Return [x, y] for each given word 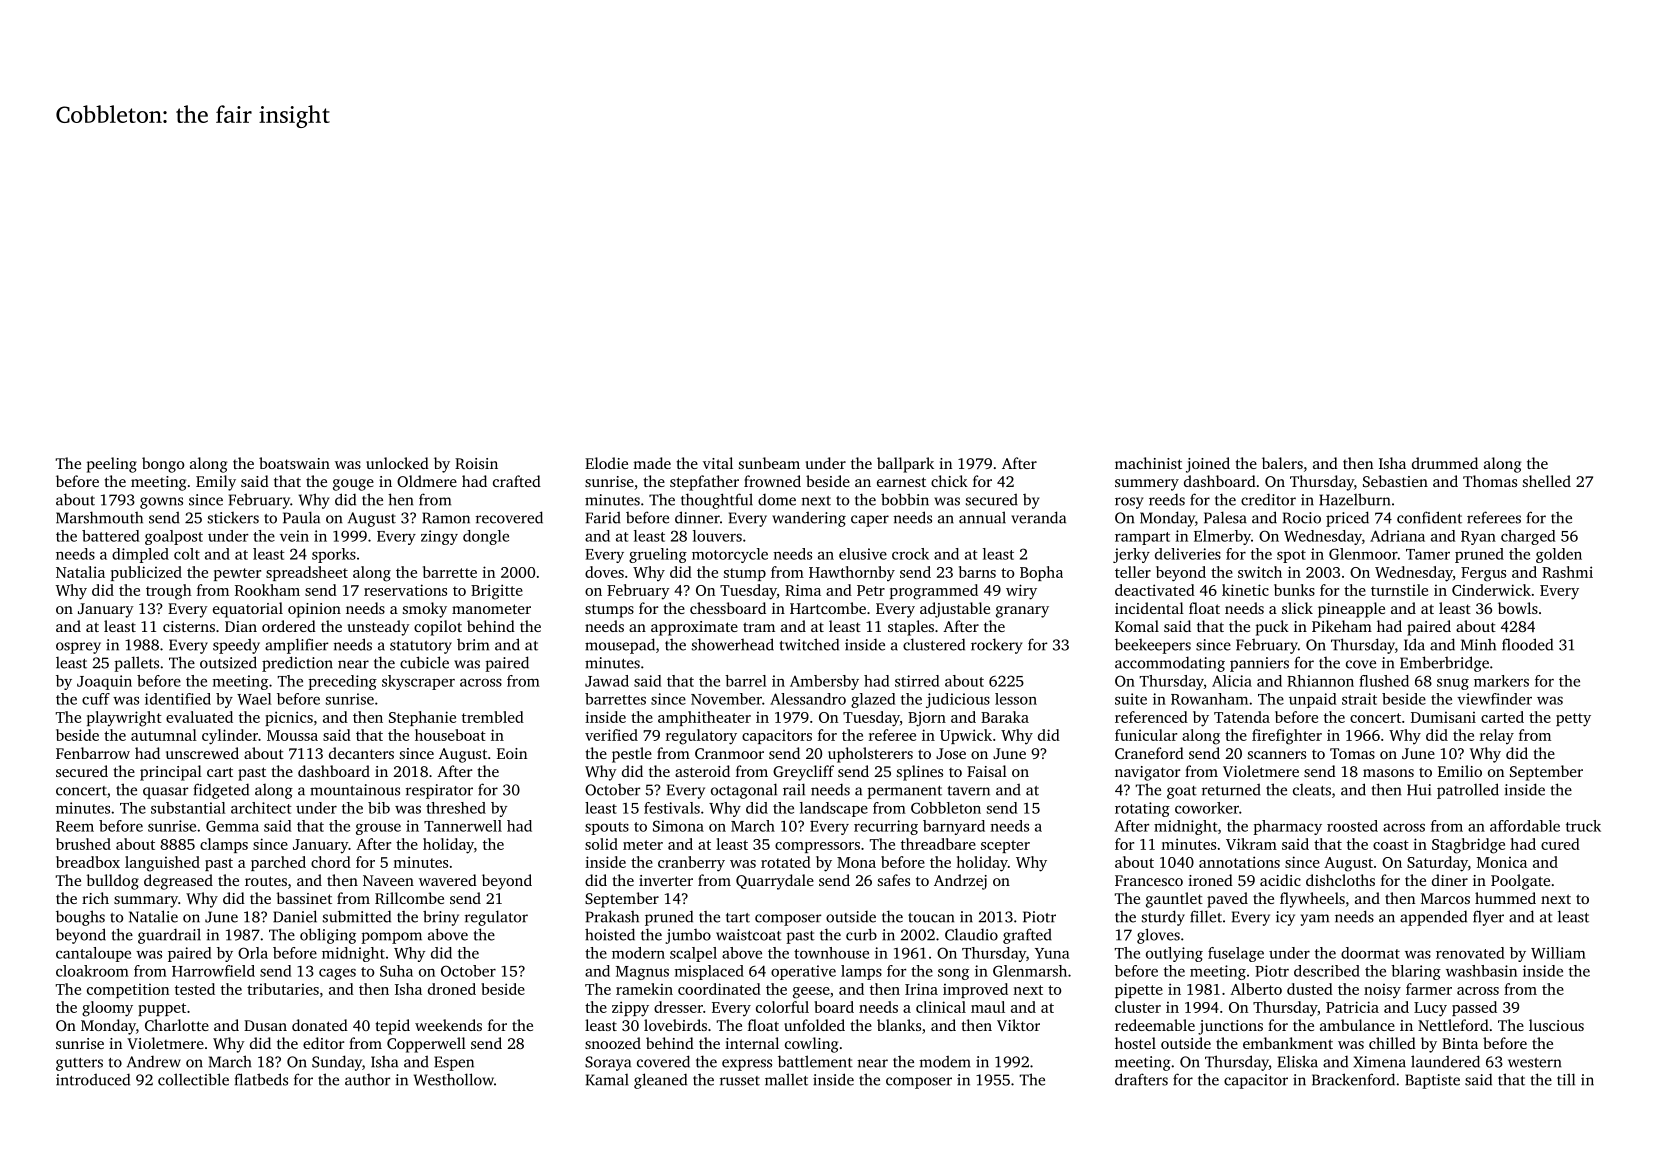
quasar [166, 793]
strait [1359, 699]
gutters [79, 1064]
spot [1291, 556]
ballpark [905, 465]
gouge [353, 485]
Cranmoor [729, 753]
